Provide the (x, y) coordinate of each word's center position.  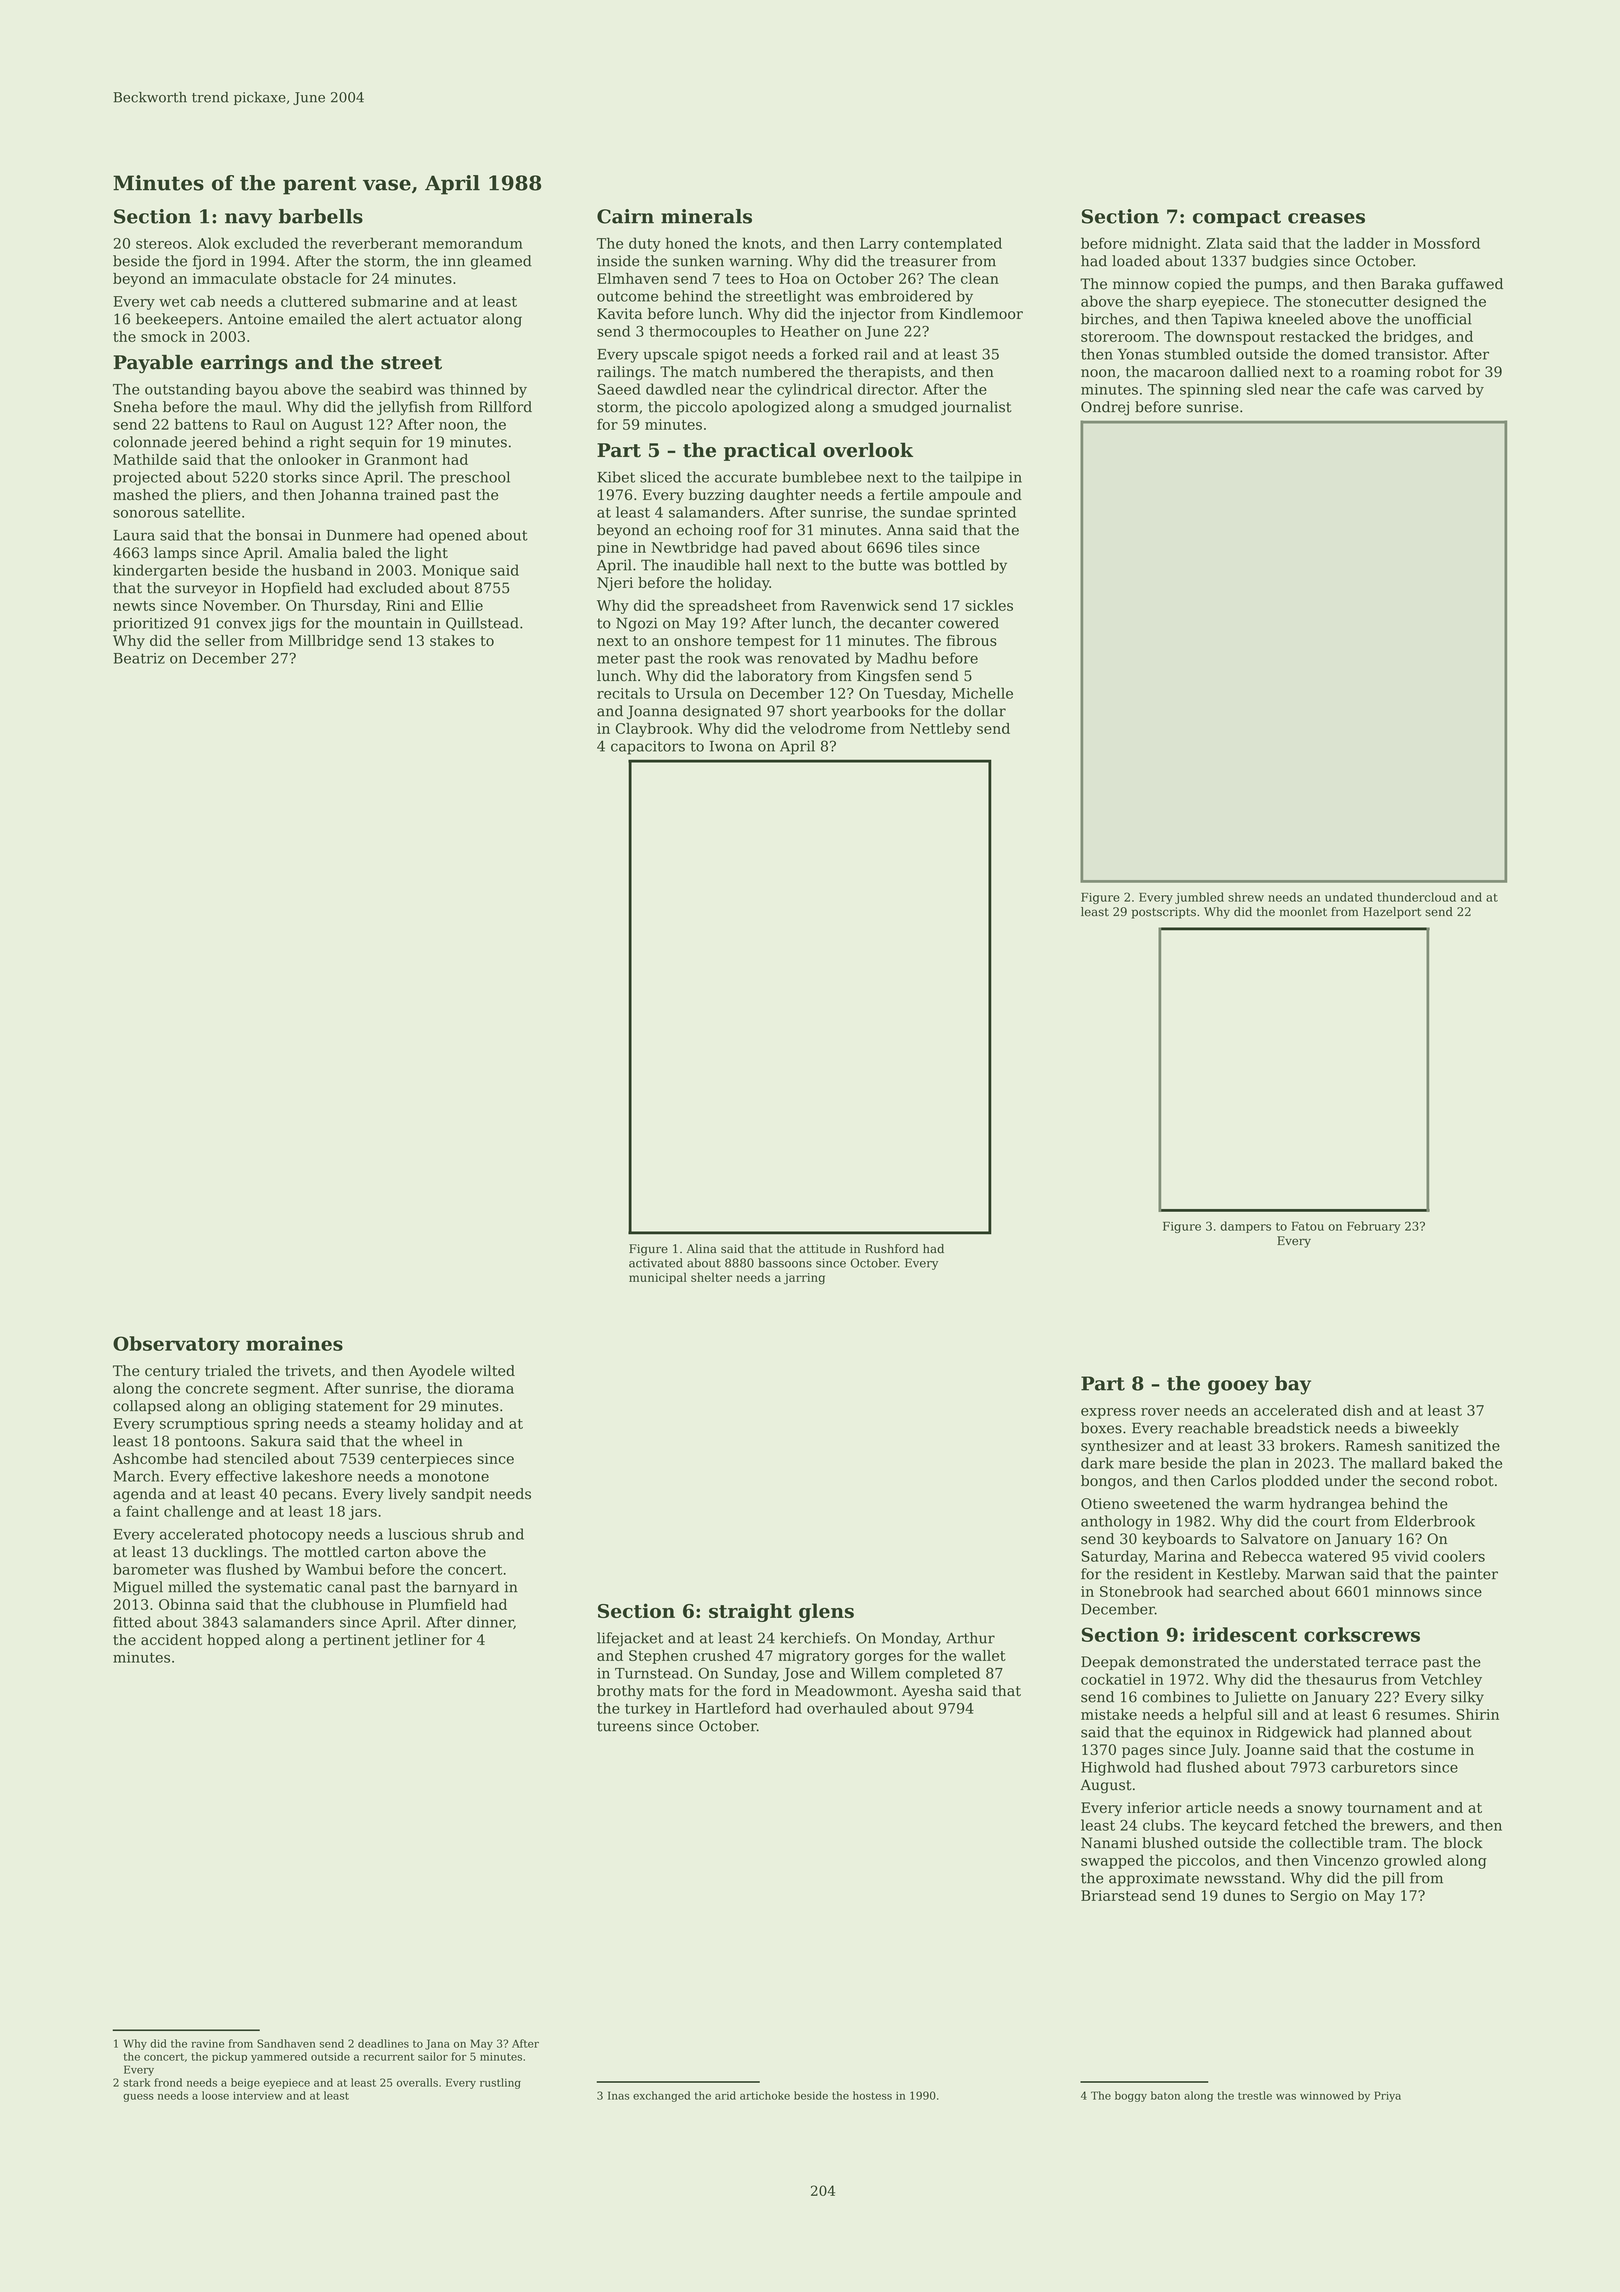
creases (1326, 218)
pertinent (356, 1641)
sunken (698, 261)
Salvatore (1275, 1539)
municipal (658, 1278)
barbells (321, 216)
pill (1393, 1879)
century (172, 1372)
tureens (624, 1726)
